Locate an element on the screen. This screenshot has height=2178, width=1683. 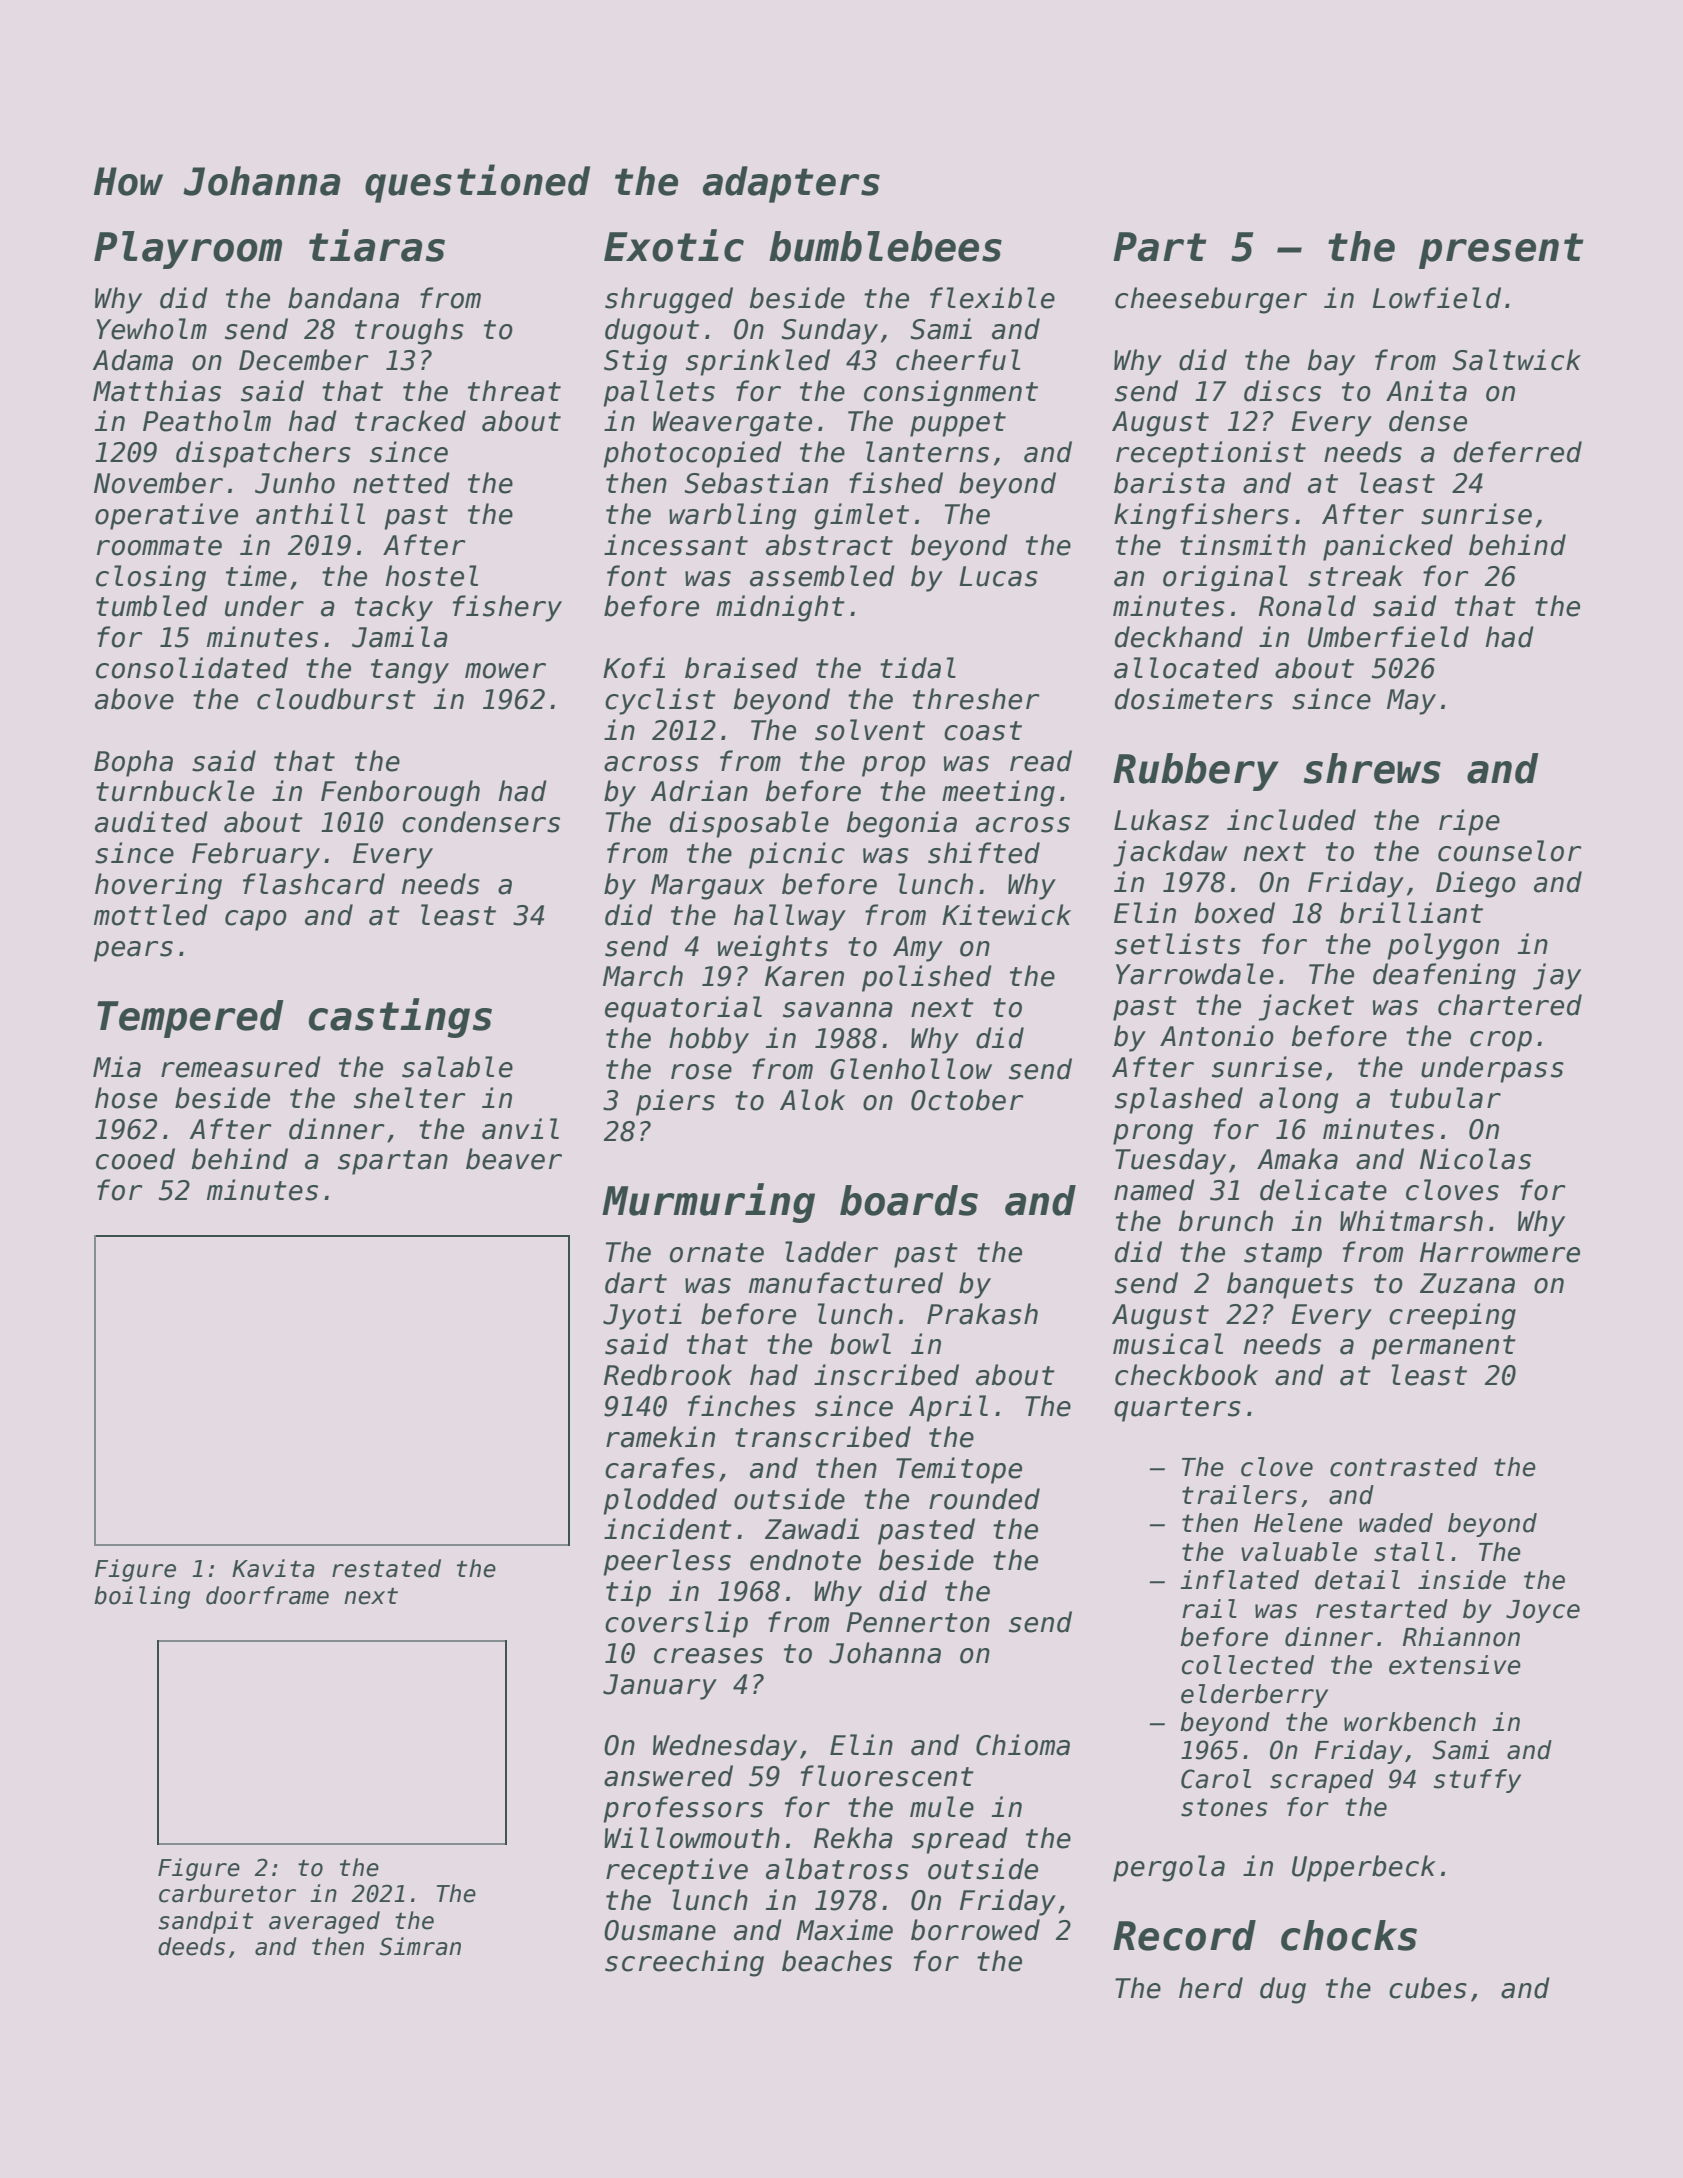
ladder is located at coordinates (831, 1252).
